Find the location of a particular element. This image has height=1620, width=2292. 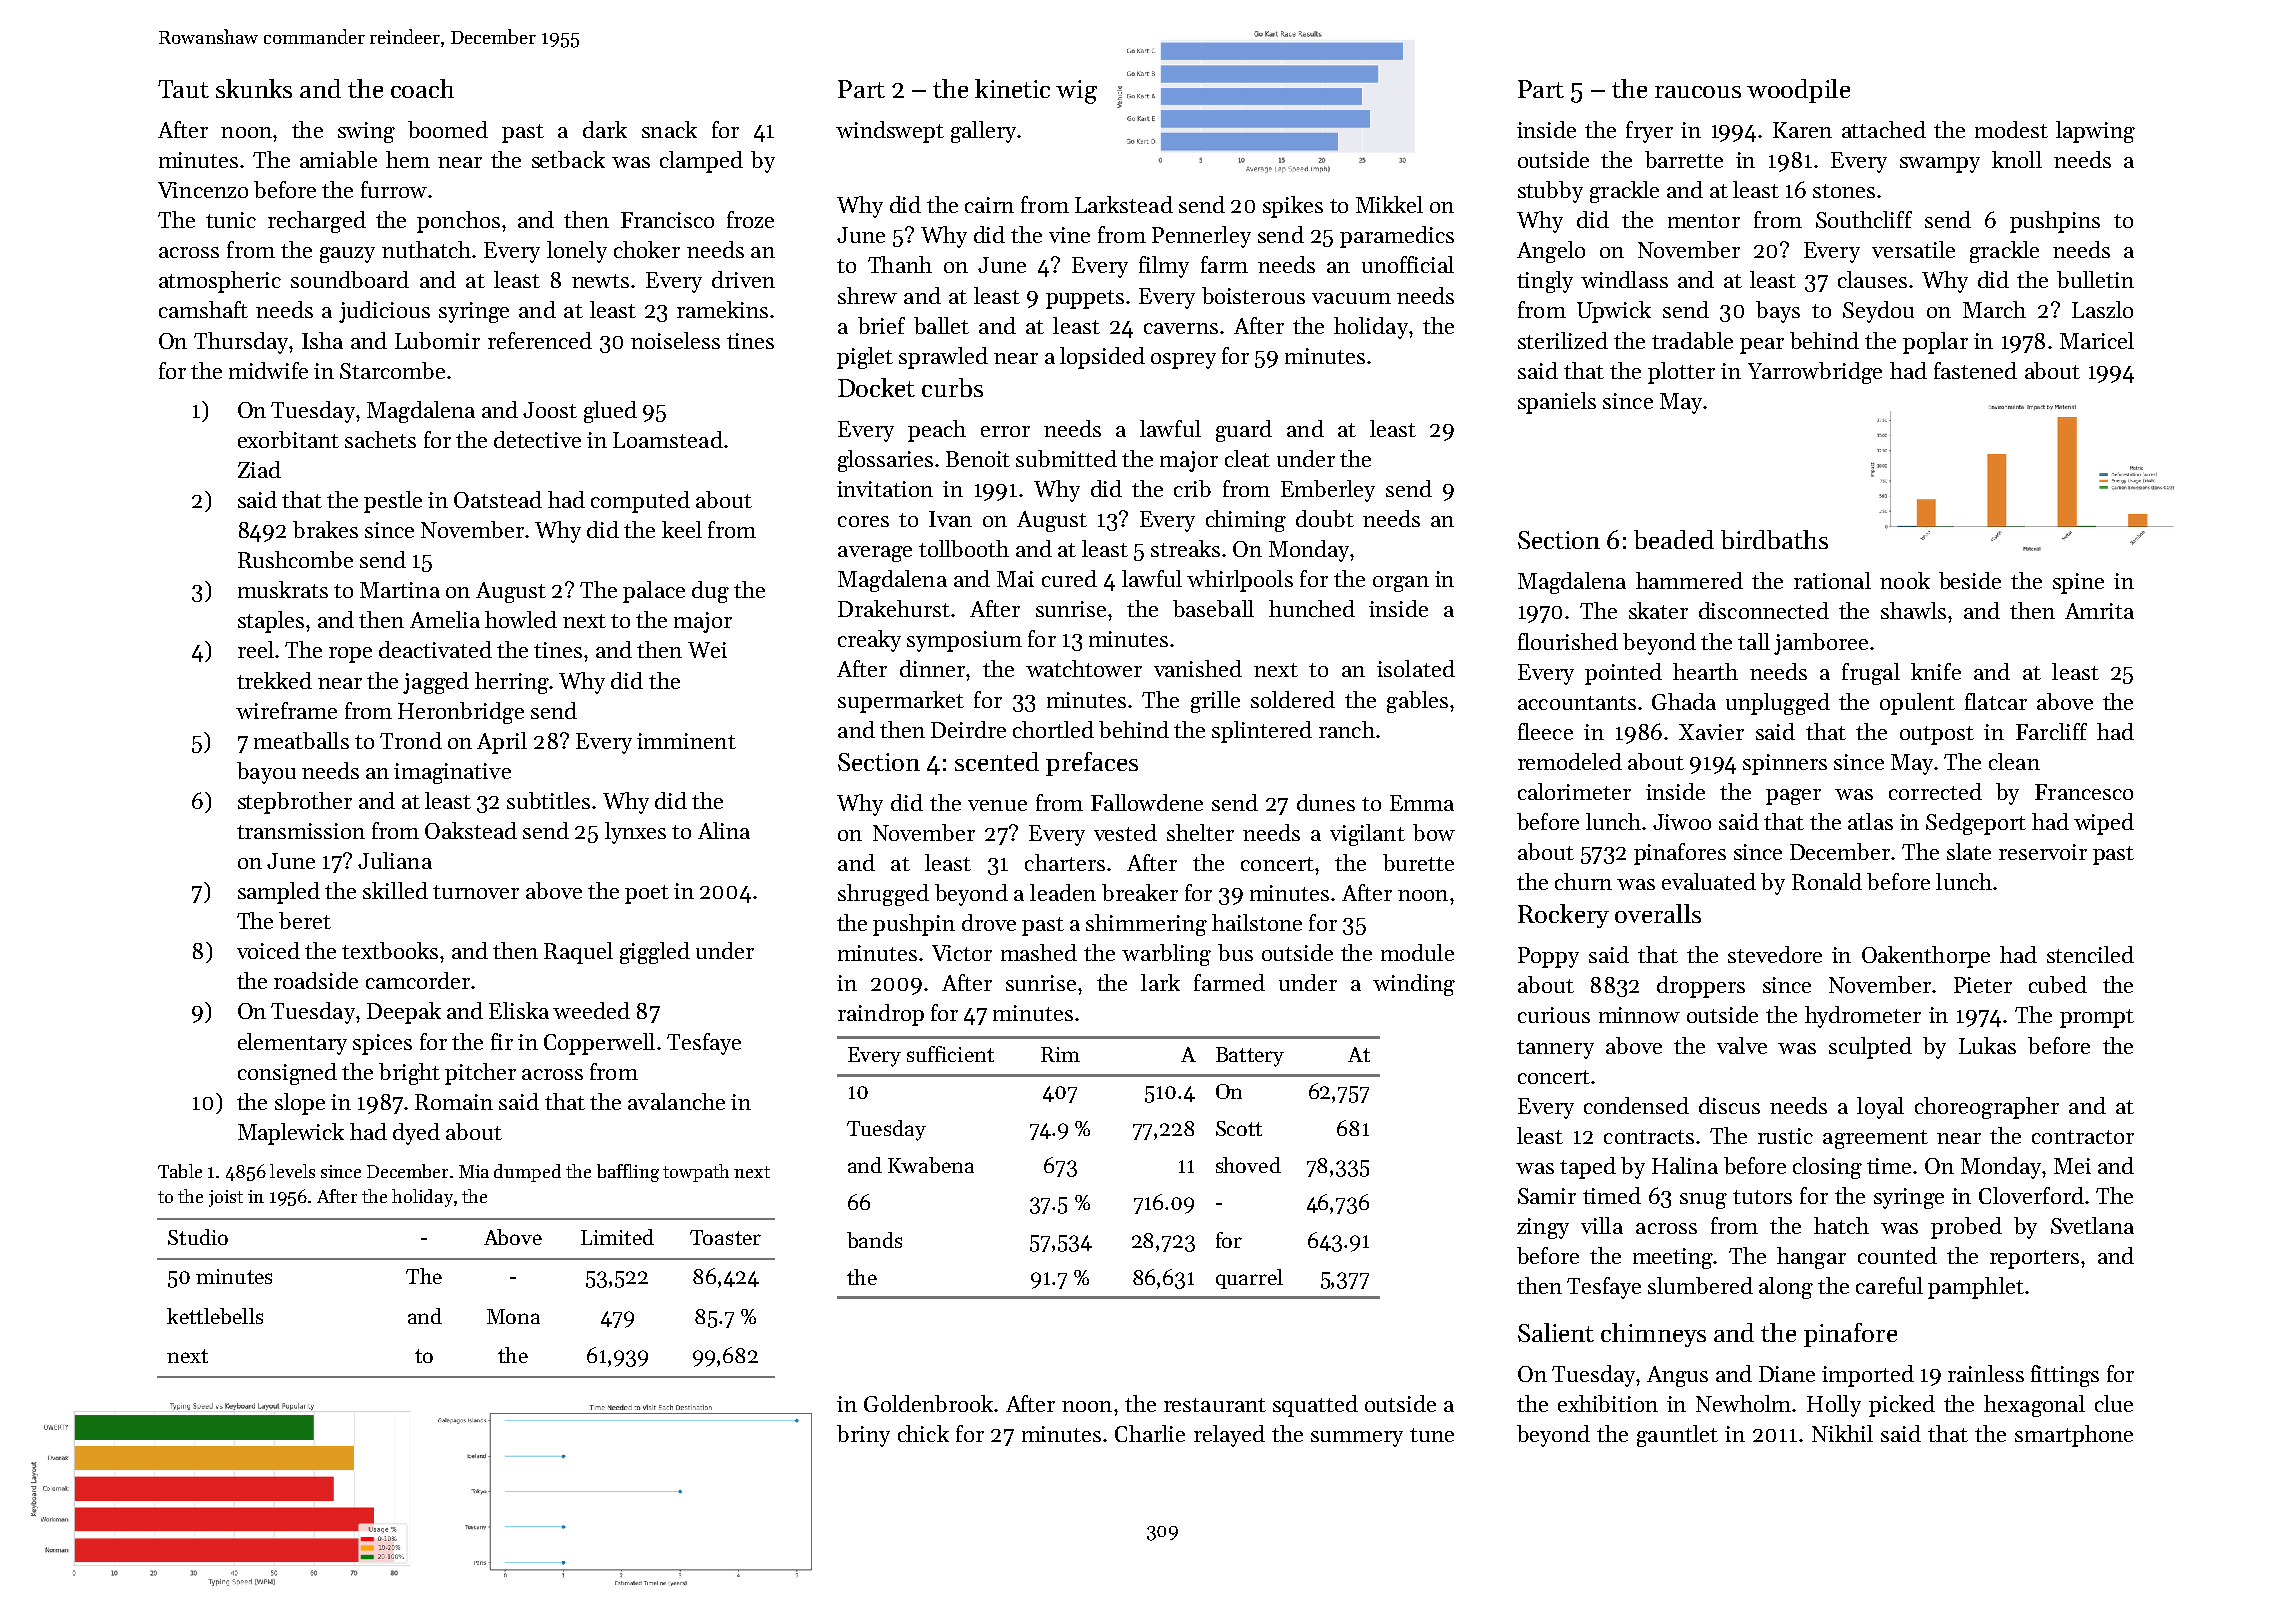

Poppy is located at coordinates (1548, 957).
